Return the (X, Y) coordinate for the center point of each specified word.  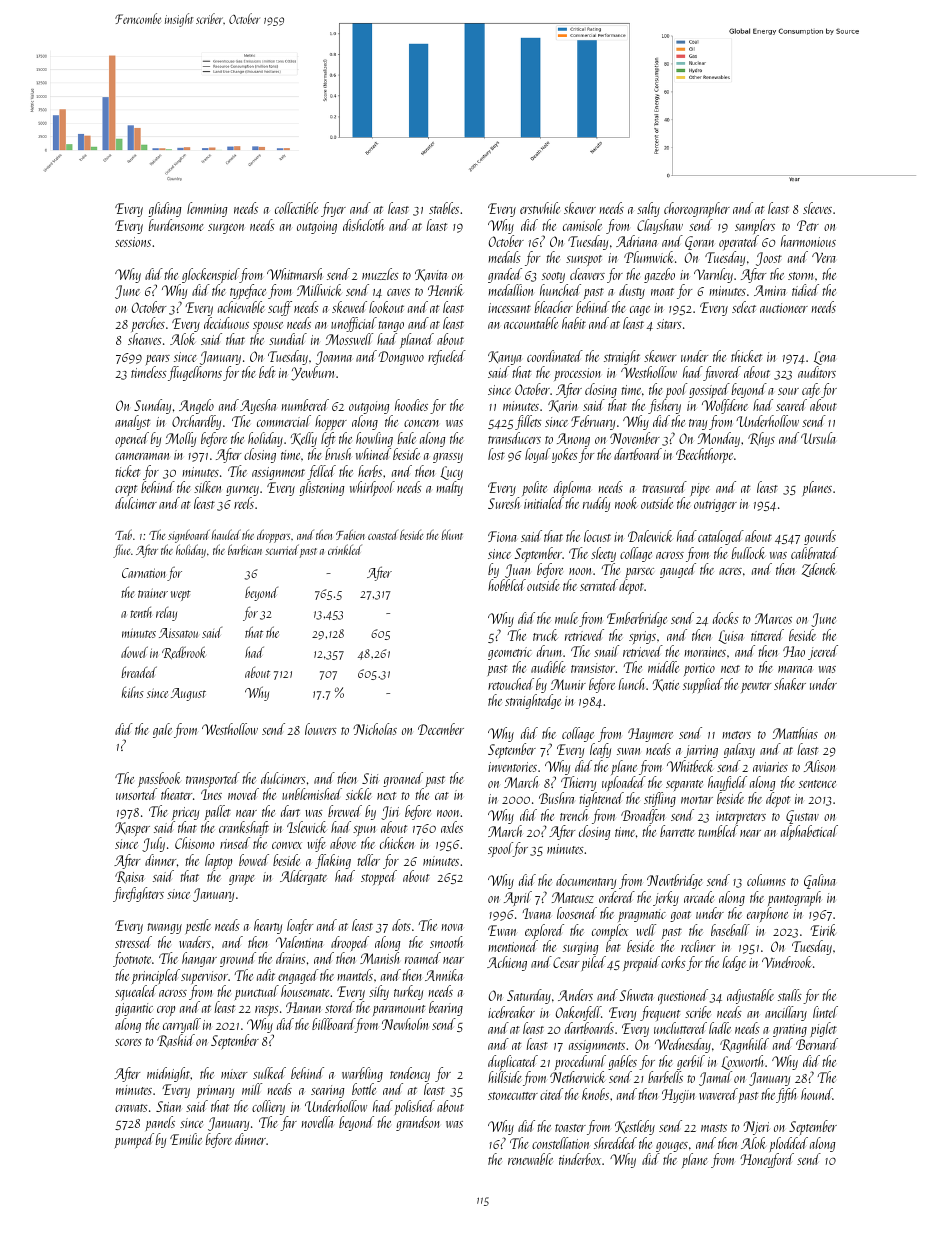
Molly (181, 439)
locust (597, 536)
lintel (825, 1012)
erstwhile (540, 208)
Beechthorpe (704, 455)
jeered (823, 652)
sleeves (817, 208)
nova (452, 927)
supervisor (204, 977)
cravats (131, 1108)
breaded (139, 672)
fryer (333, 209)
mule (566, 618)
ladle (720, 1028)
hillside (505, 1077)
